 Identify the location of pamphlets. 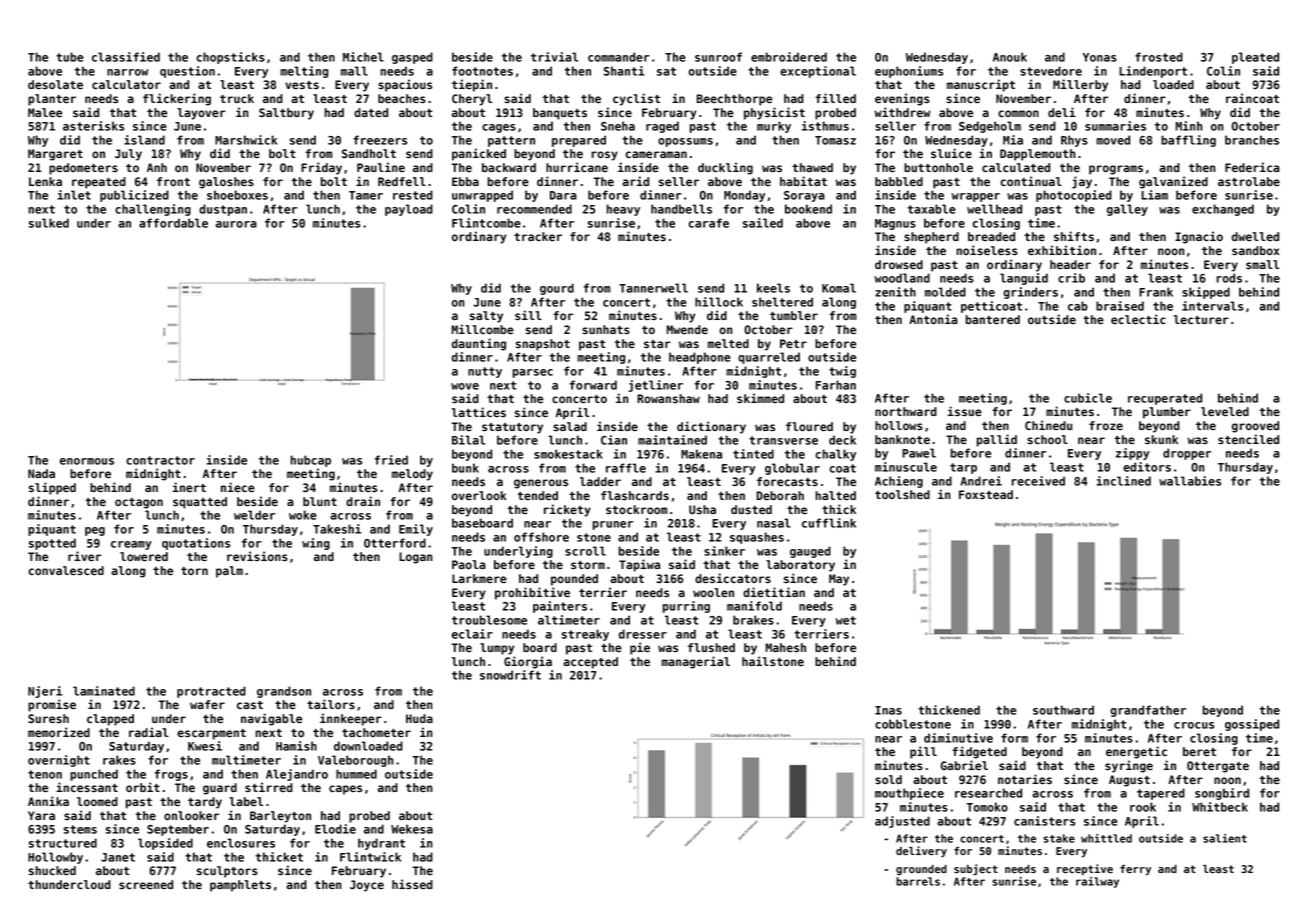
(240, 886).
